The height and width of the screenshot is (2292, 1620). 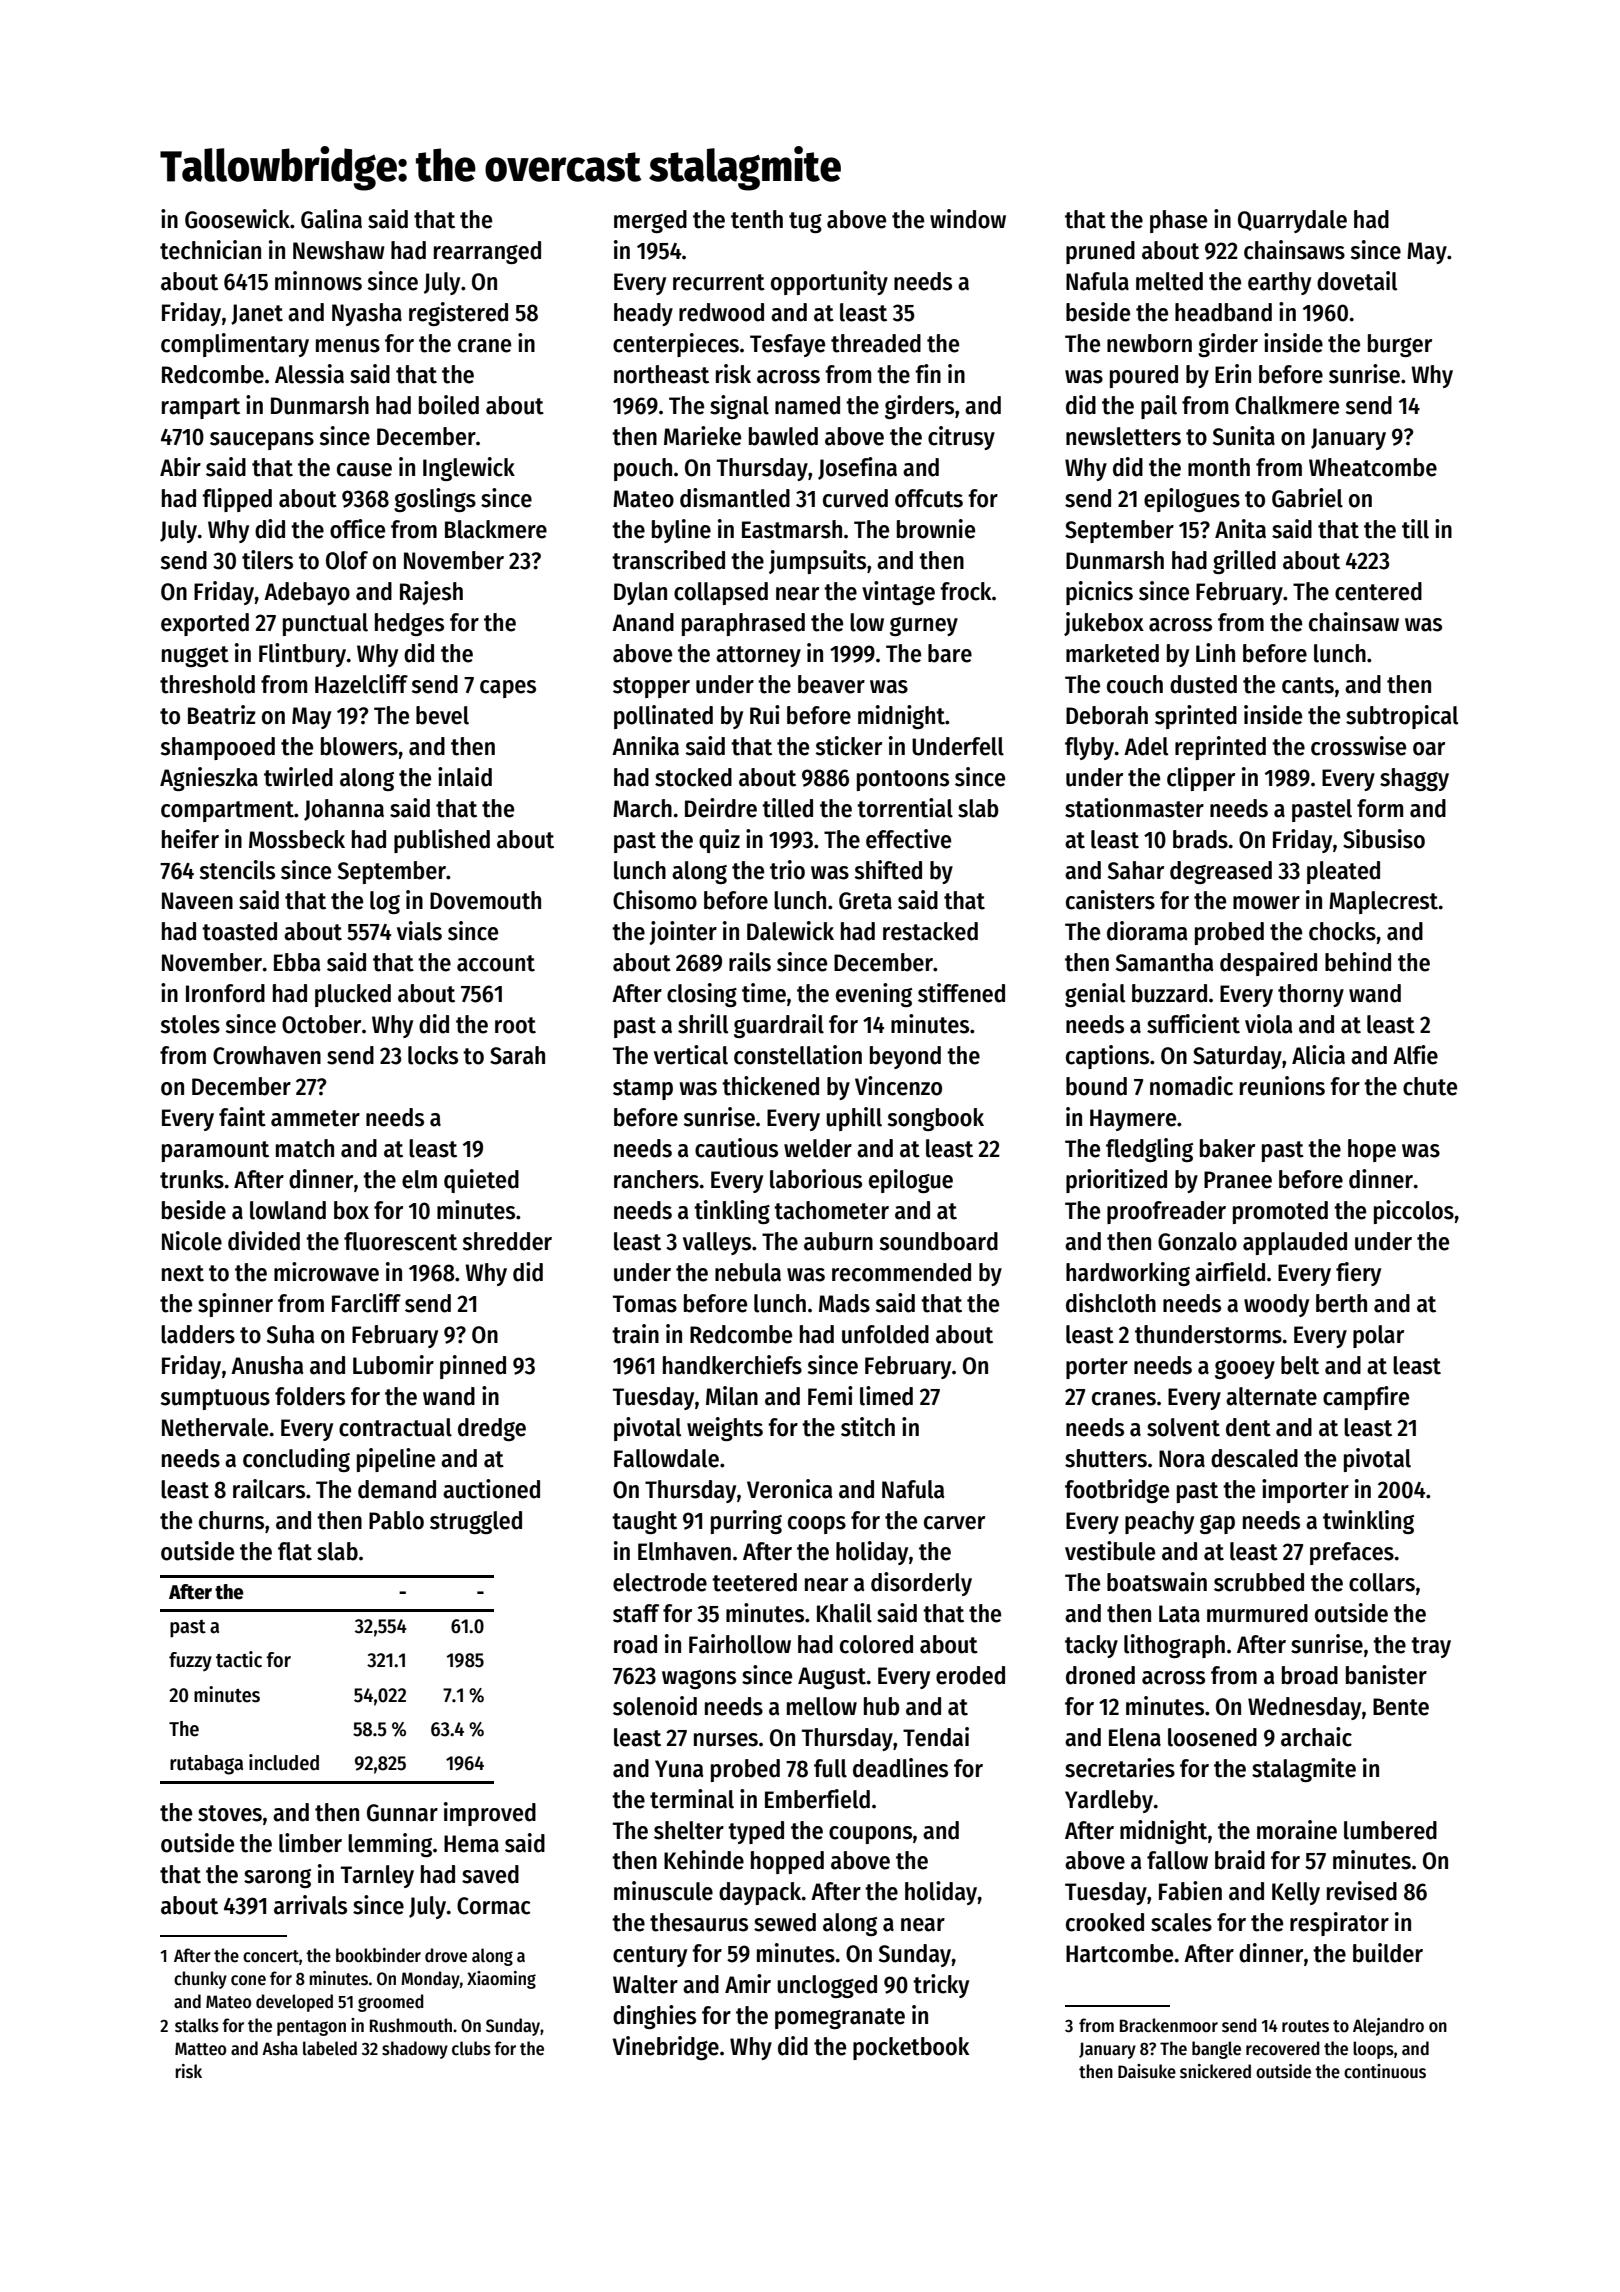 I want to click on baker, so click(x=1227, y=1148).
